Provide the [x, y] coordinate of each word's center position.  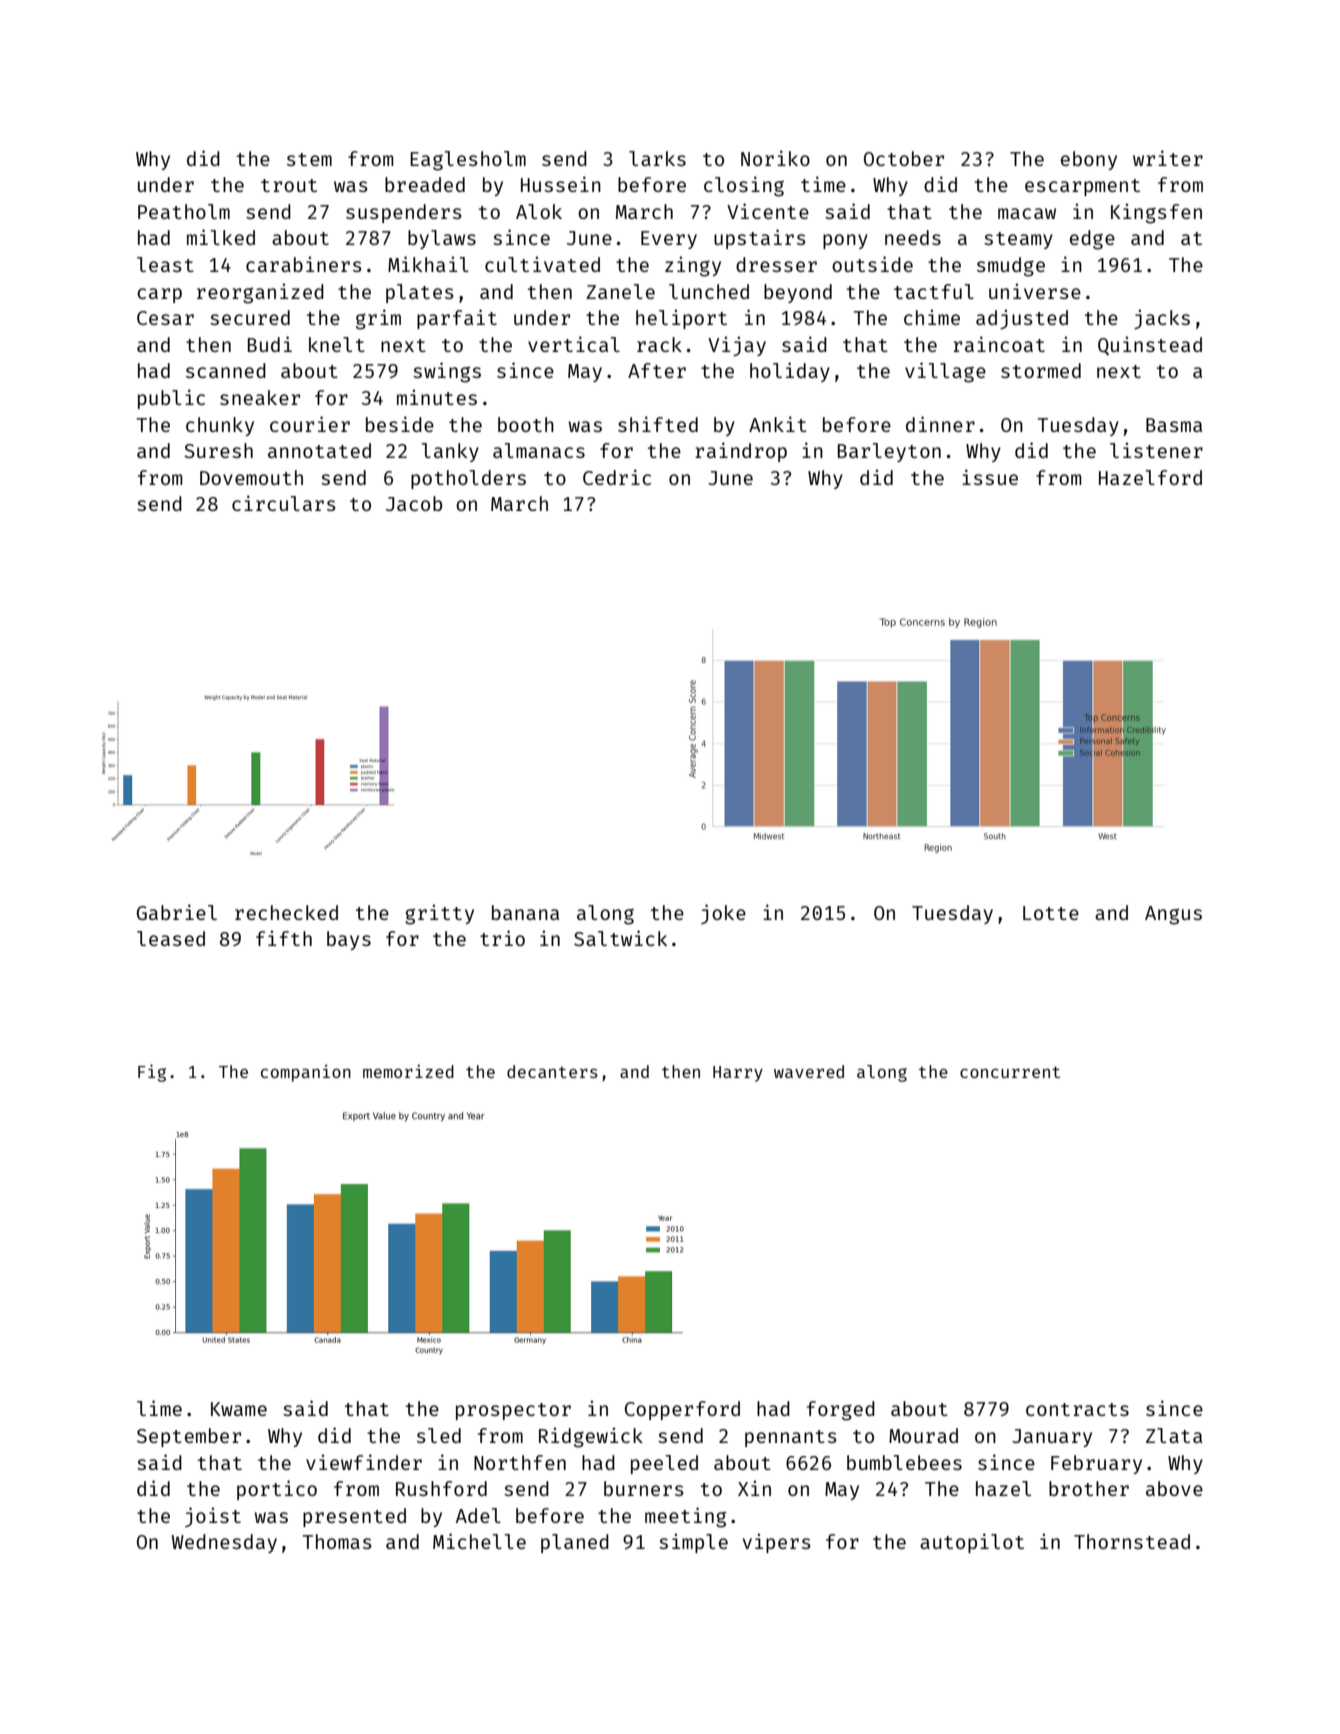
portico [277, 1490]
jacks [1162, 319]
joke [723, 914]
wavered [809, 1071]
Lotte [1051, 913]
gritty [439, 914]
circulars [284, 503]
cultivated [542, 264]
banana [525, 912]
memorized [408, 1071]
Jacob [414, 503]
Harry [738, 1074]
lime [159, 1408]
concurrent [1010, 1072]
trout [289, 185]
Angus [1173, 915]
